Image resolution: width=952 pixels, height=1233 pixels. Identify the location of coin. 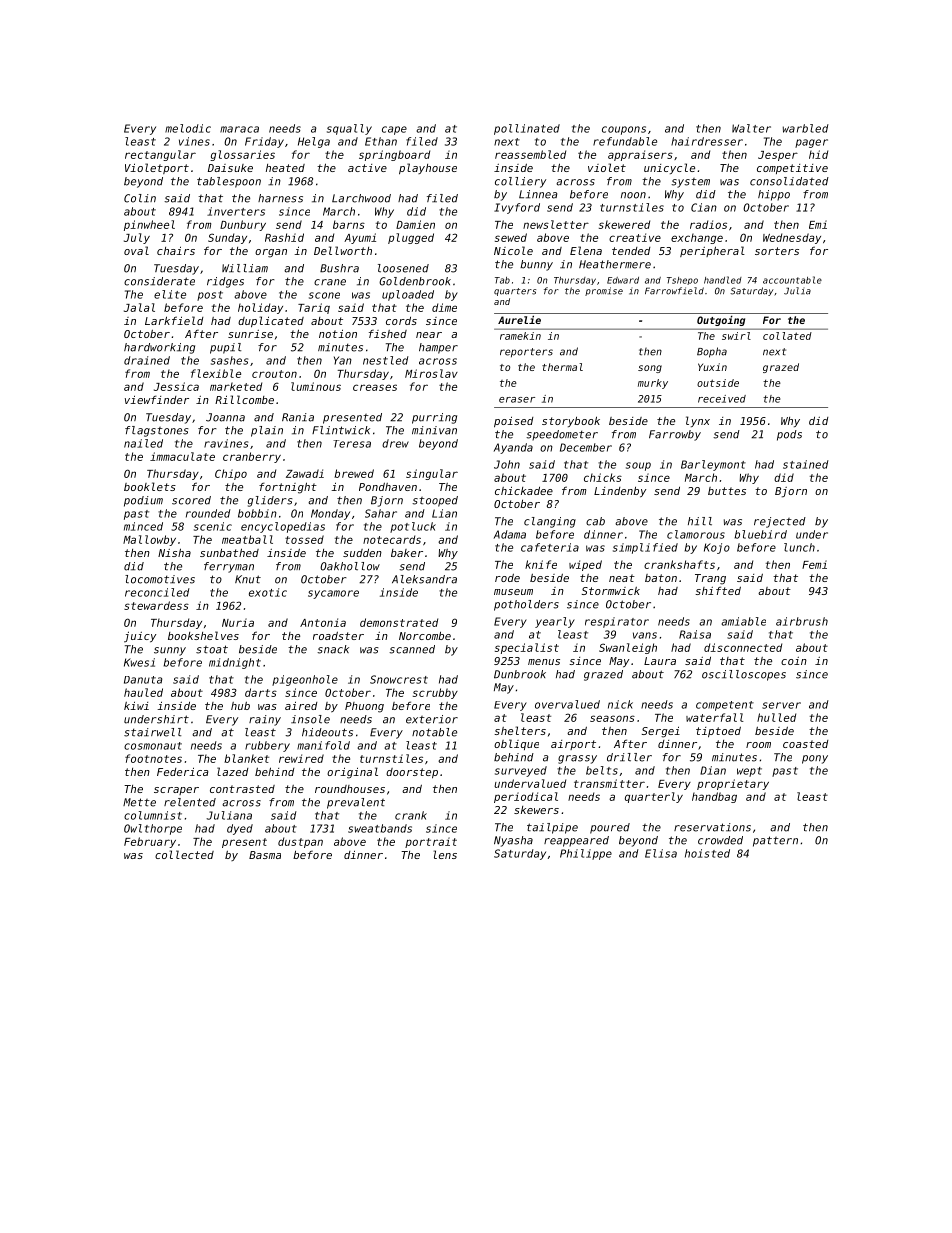
(794, 661).
